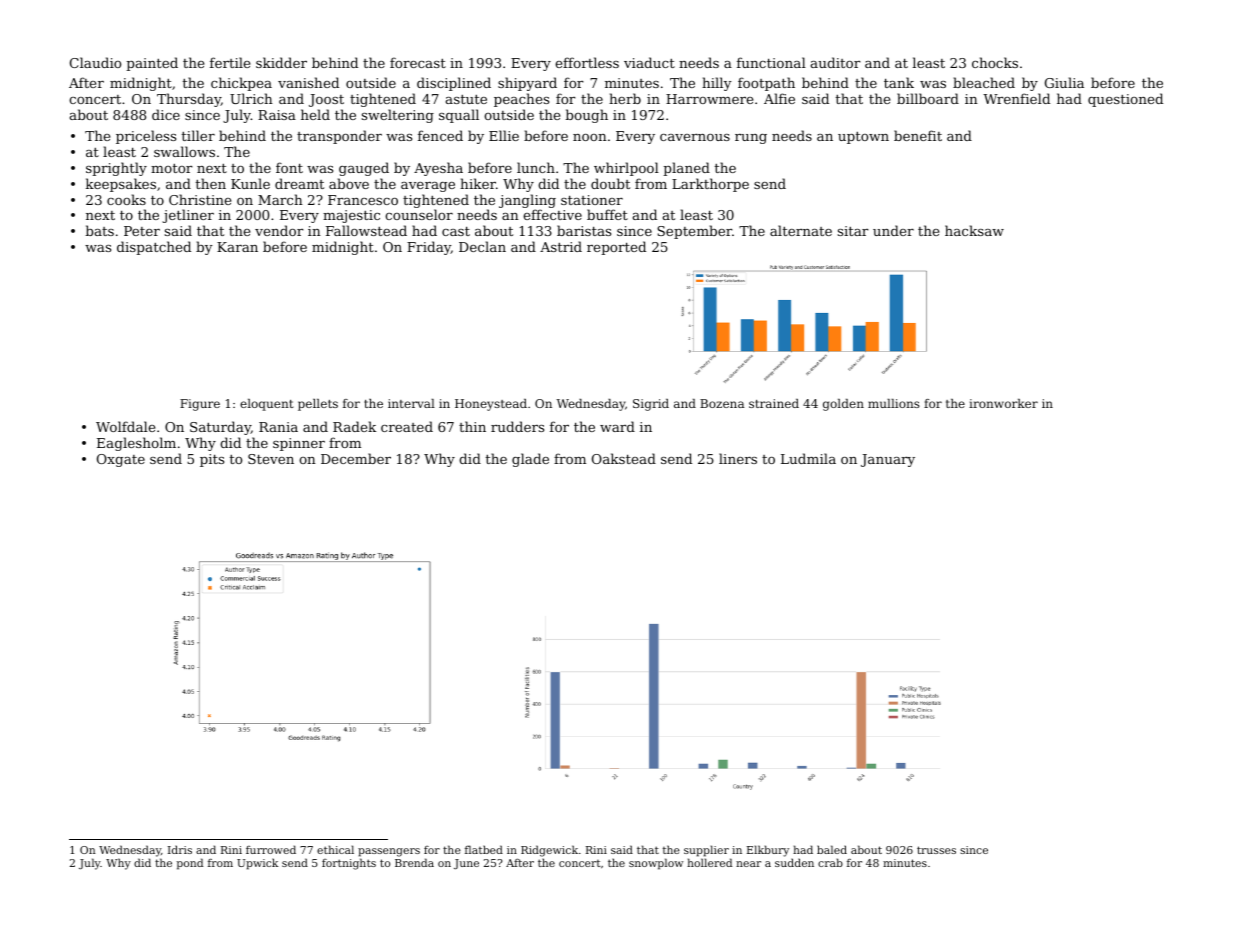 The image size is (1233, 952). I want to click on supplier, so click(706, 851).
